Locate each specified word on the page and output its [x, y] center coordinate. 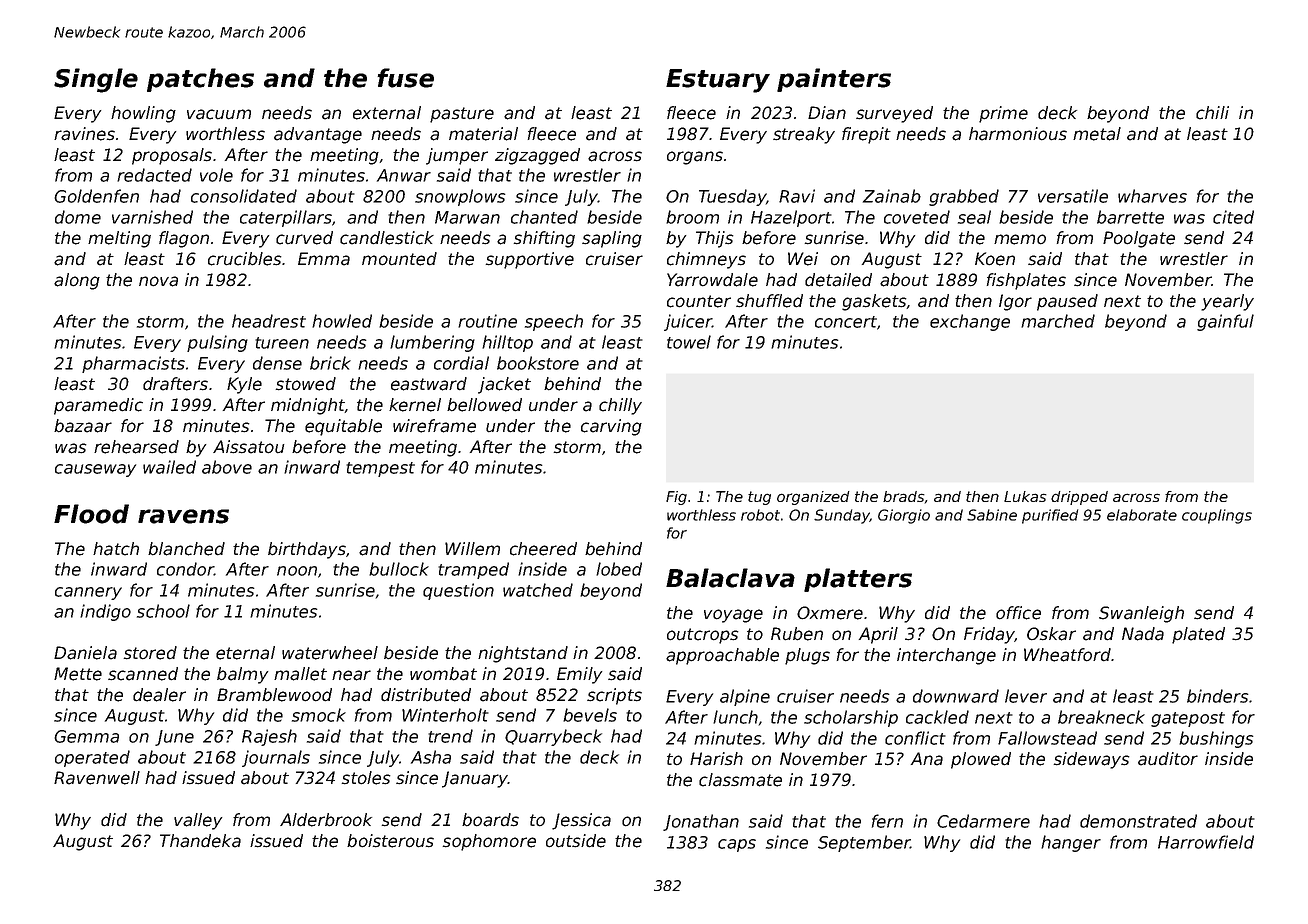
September [864, 843]
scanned [143, 674]
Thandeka [200, 841]
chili [1212, 113]
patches [200, 80]
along [77, 281]
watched [538, 590]
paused [1067, 302]
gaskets [874, 302]
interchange [946, 656]
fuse [405, 78]
